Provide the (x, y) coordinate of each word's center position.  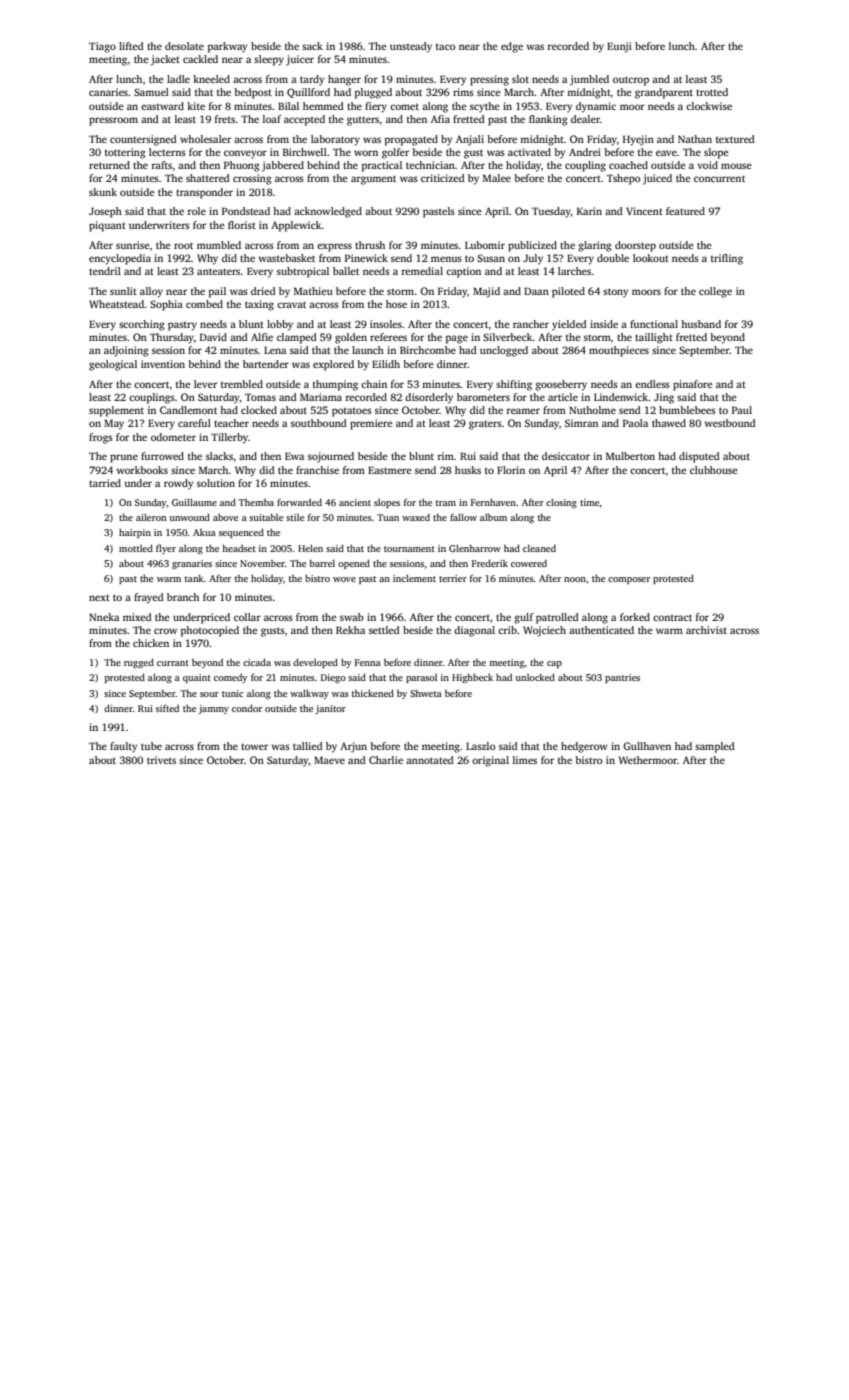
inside (604, 324)
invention (163, 364)
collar (247, 617)
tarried (105, 483)
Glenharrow (475, 548)
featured (685, 211)
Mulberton (630, 456)
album (493, 517)
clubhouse (714, 470)
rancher (531, 324)
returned (109, 165)
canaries (108, 92)
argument (373, 180)
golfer (395, 153)
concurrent (719, 178)
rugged (139, 663)
